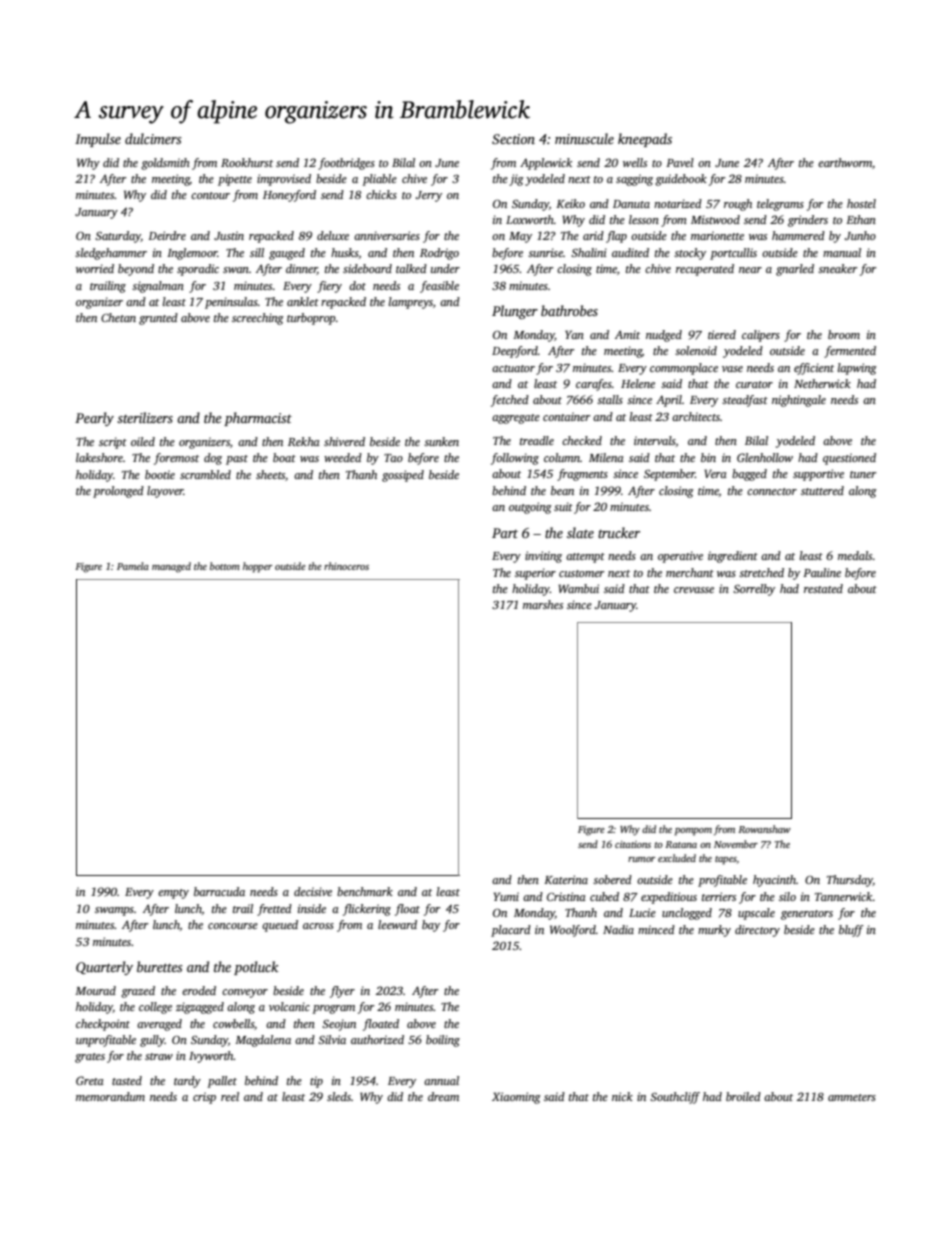  I want to click on boat, so click(284, 457).
